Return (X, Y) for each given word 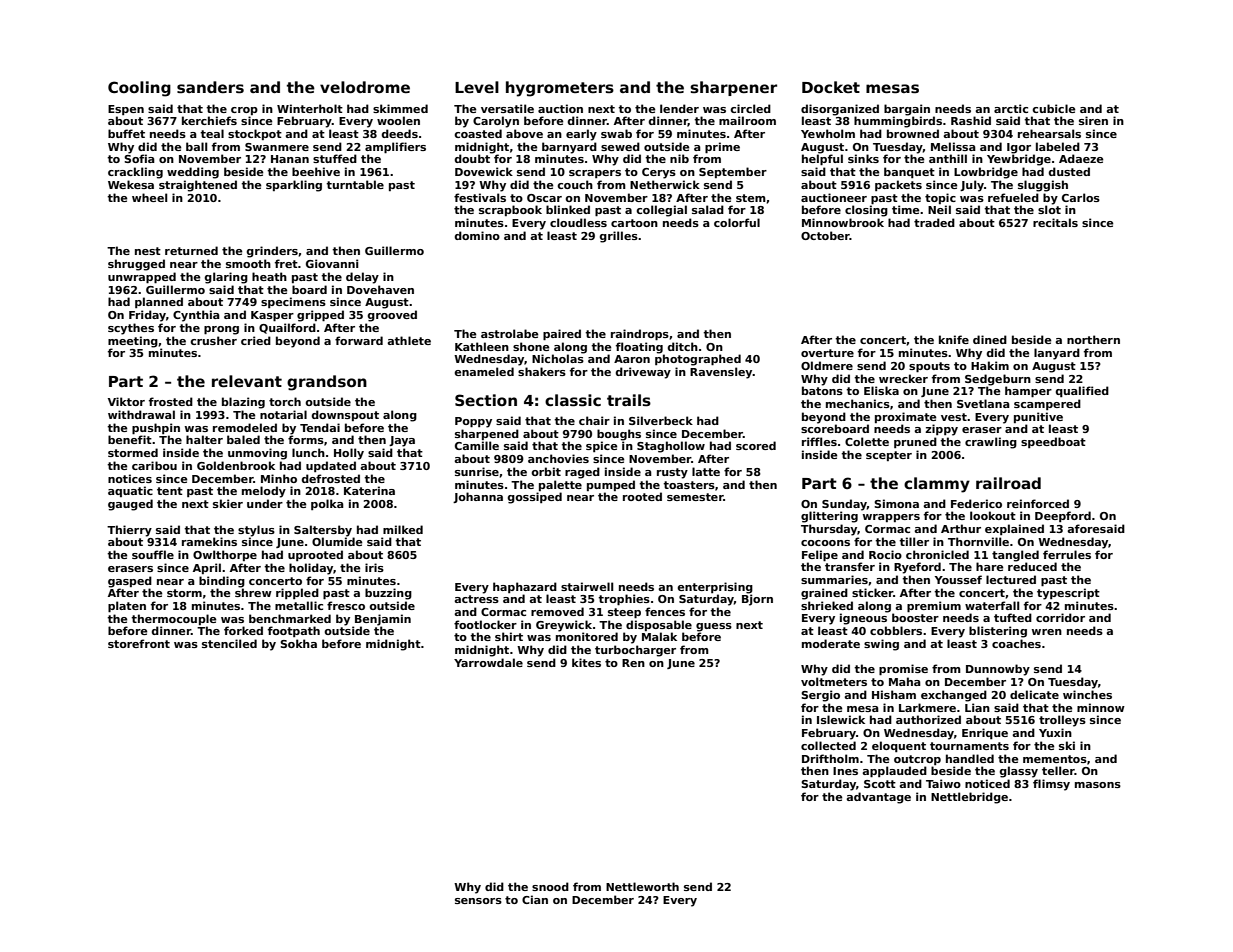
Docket (831, 87)
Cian (535, 899)
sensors (478, 901)
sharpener (733, 88)
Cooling (139, 89)
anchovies (558, 458)
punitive (1038, 417)
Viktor (126, 401)
